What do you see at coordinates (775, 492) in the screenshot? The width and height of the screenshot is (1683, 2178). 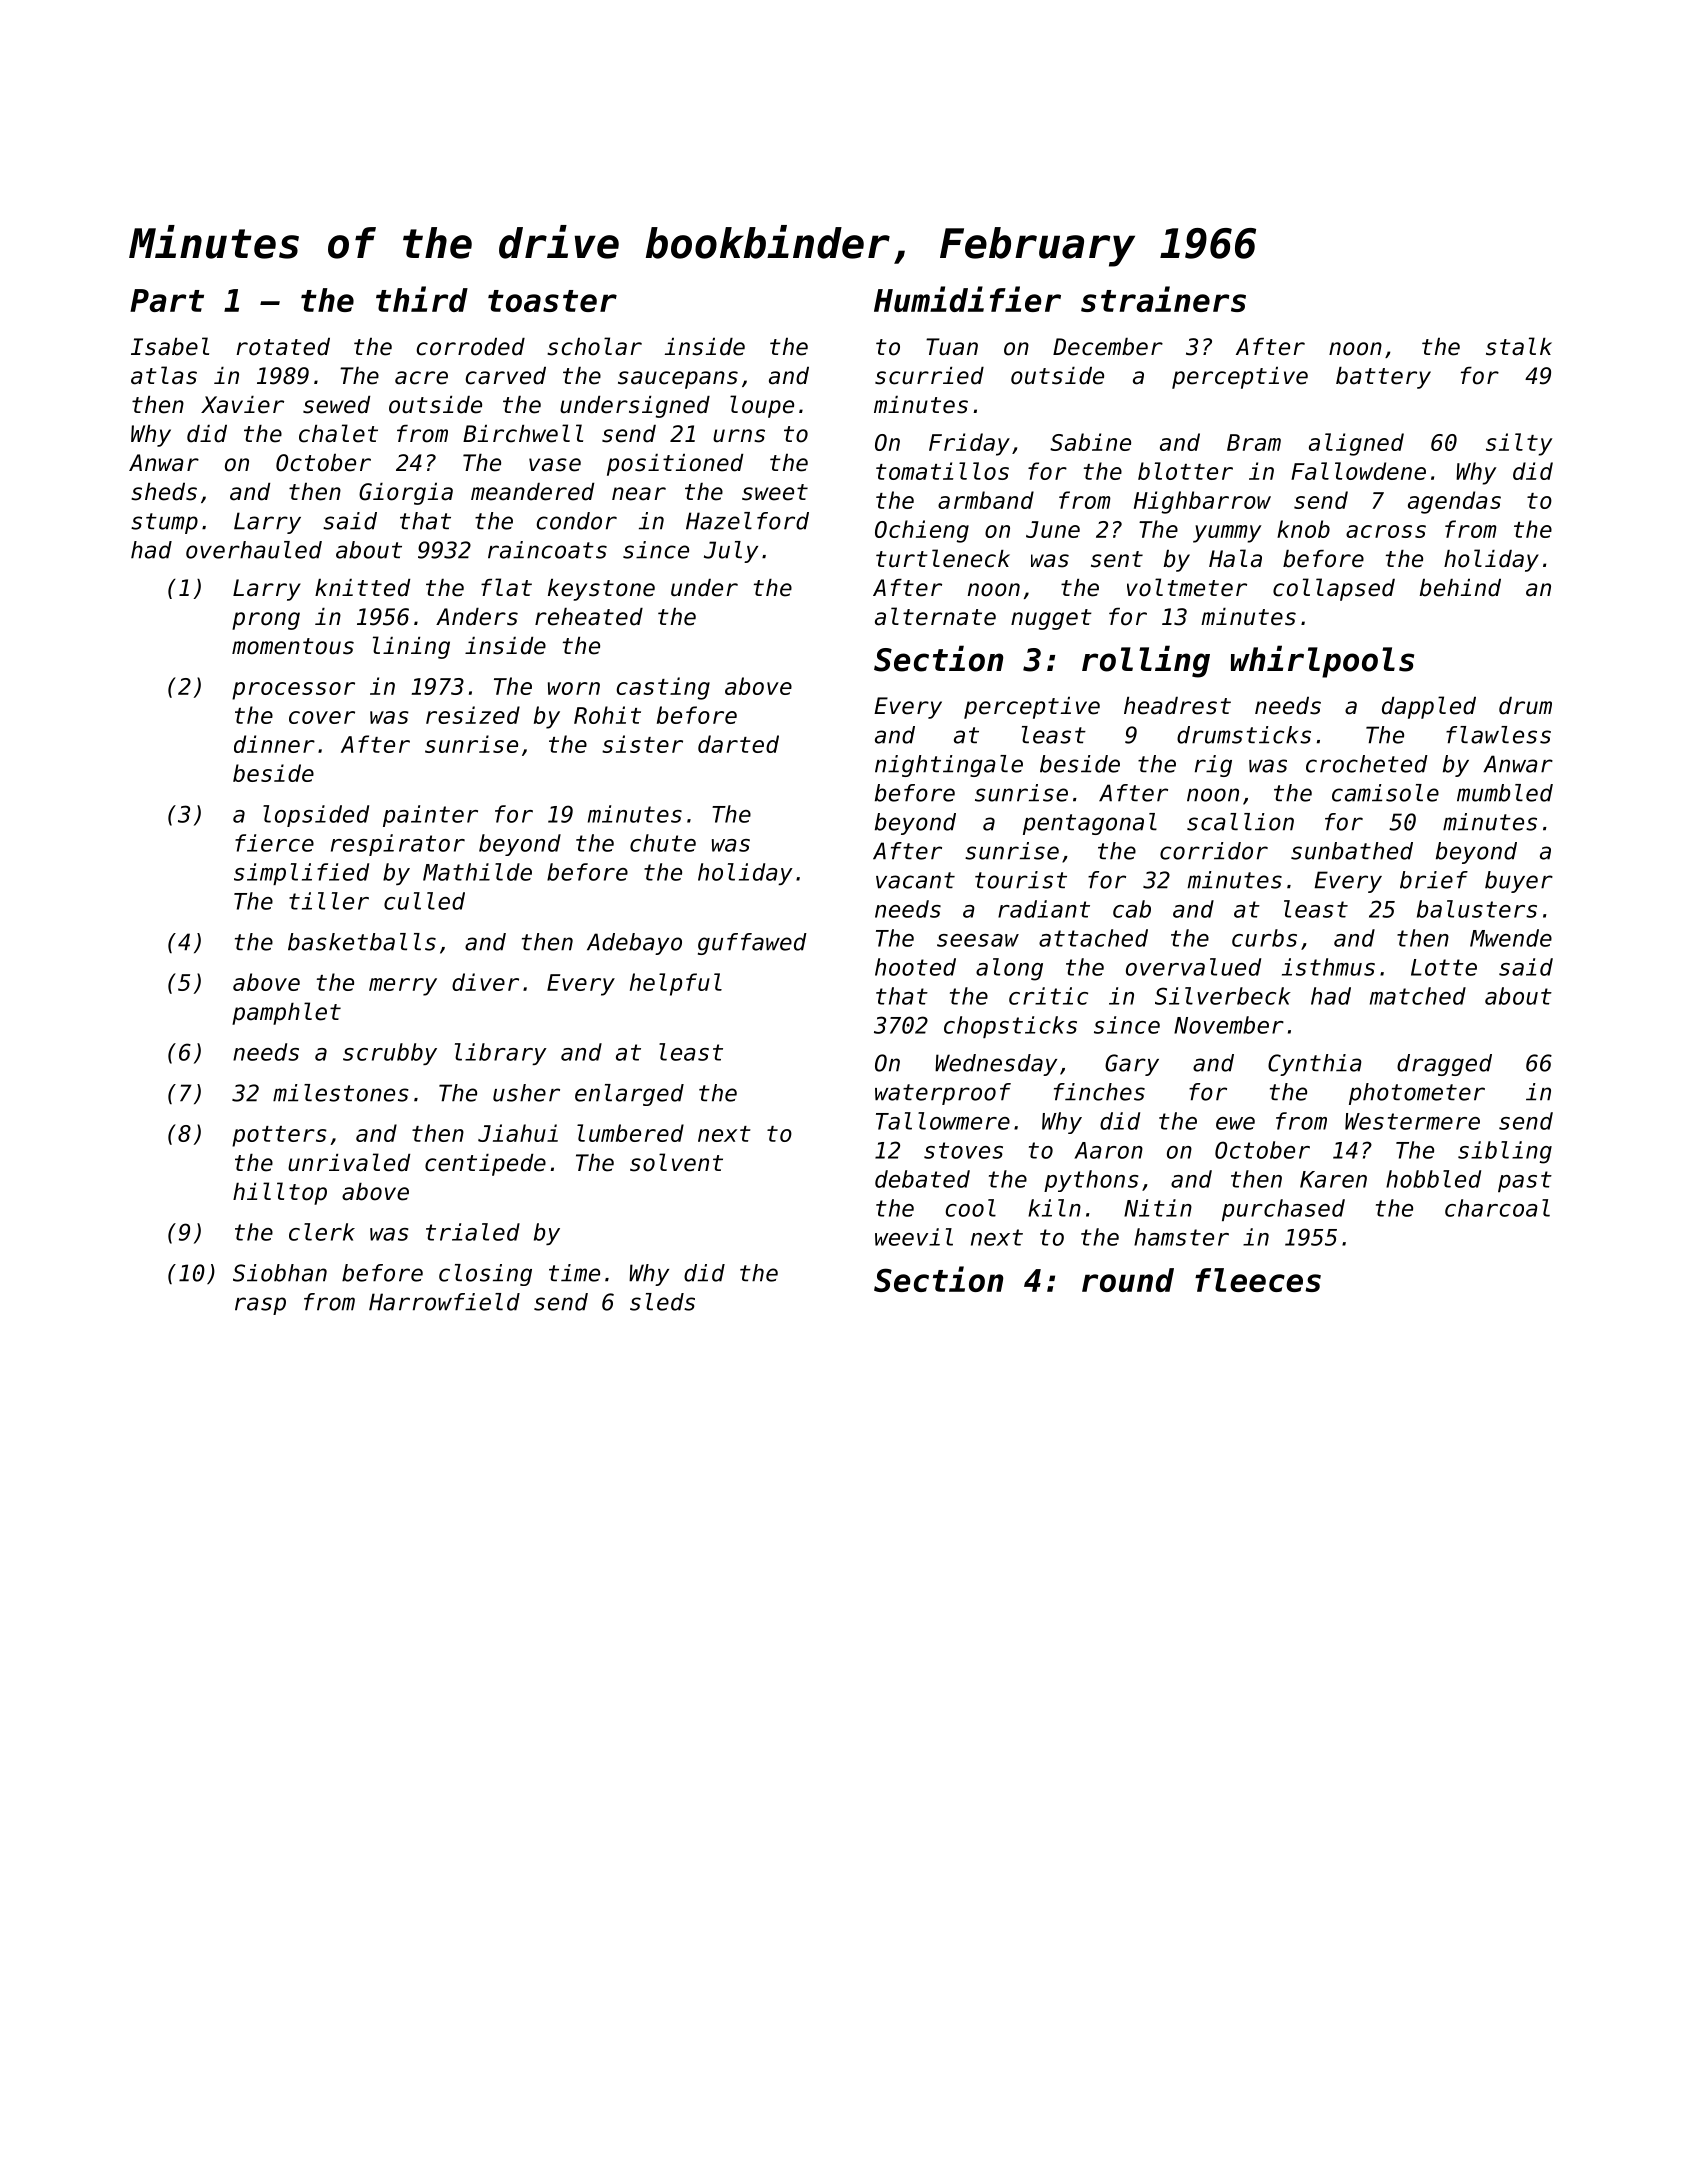 I see `sweet` at bounding box center [775, 492].
